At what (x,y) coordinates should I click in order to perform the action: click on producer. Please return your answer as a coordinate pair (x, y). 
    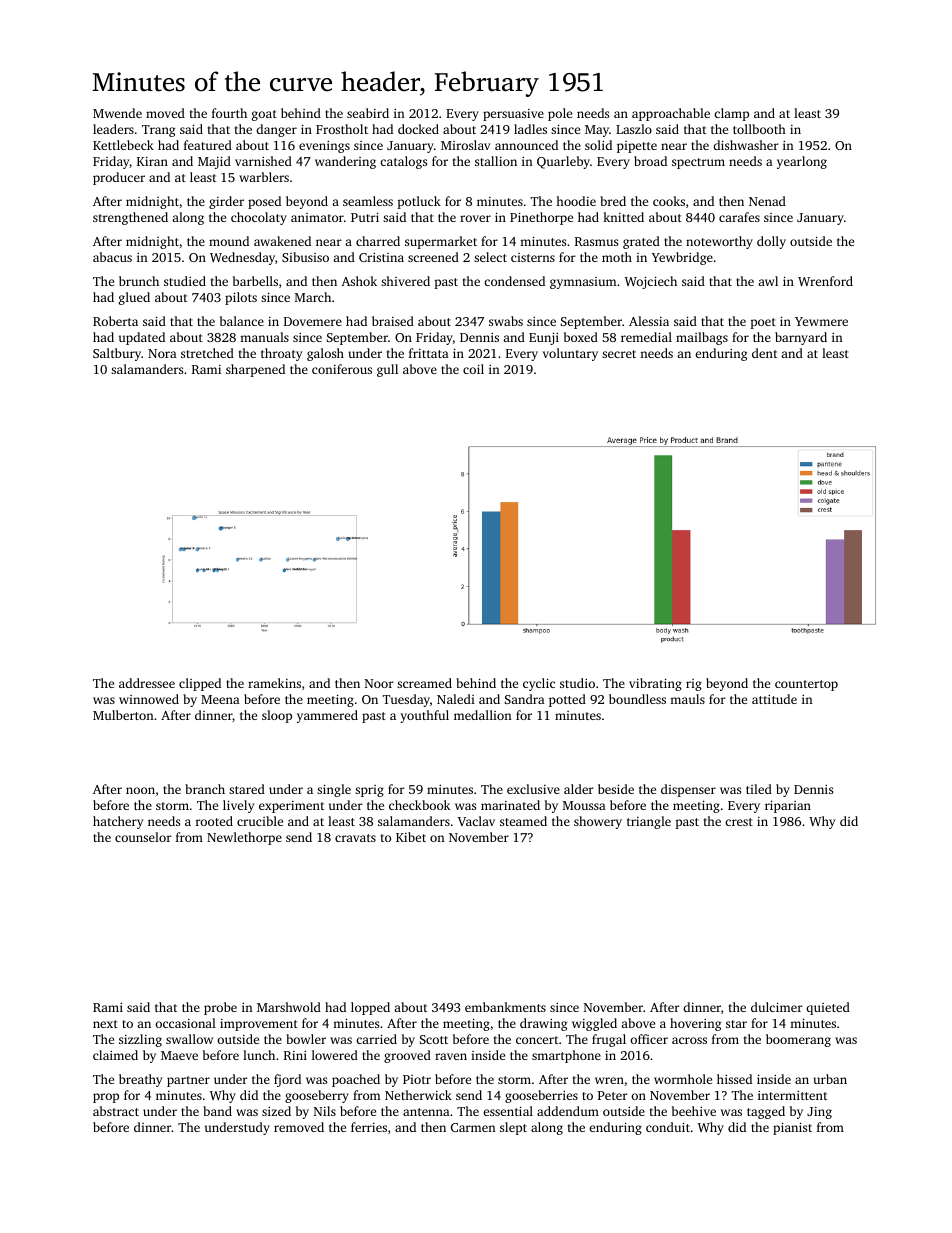
    Looking at the image, I should click on (119, 178).
